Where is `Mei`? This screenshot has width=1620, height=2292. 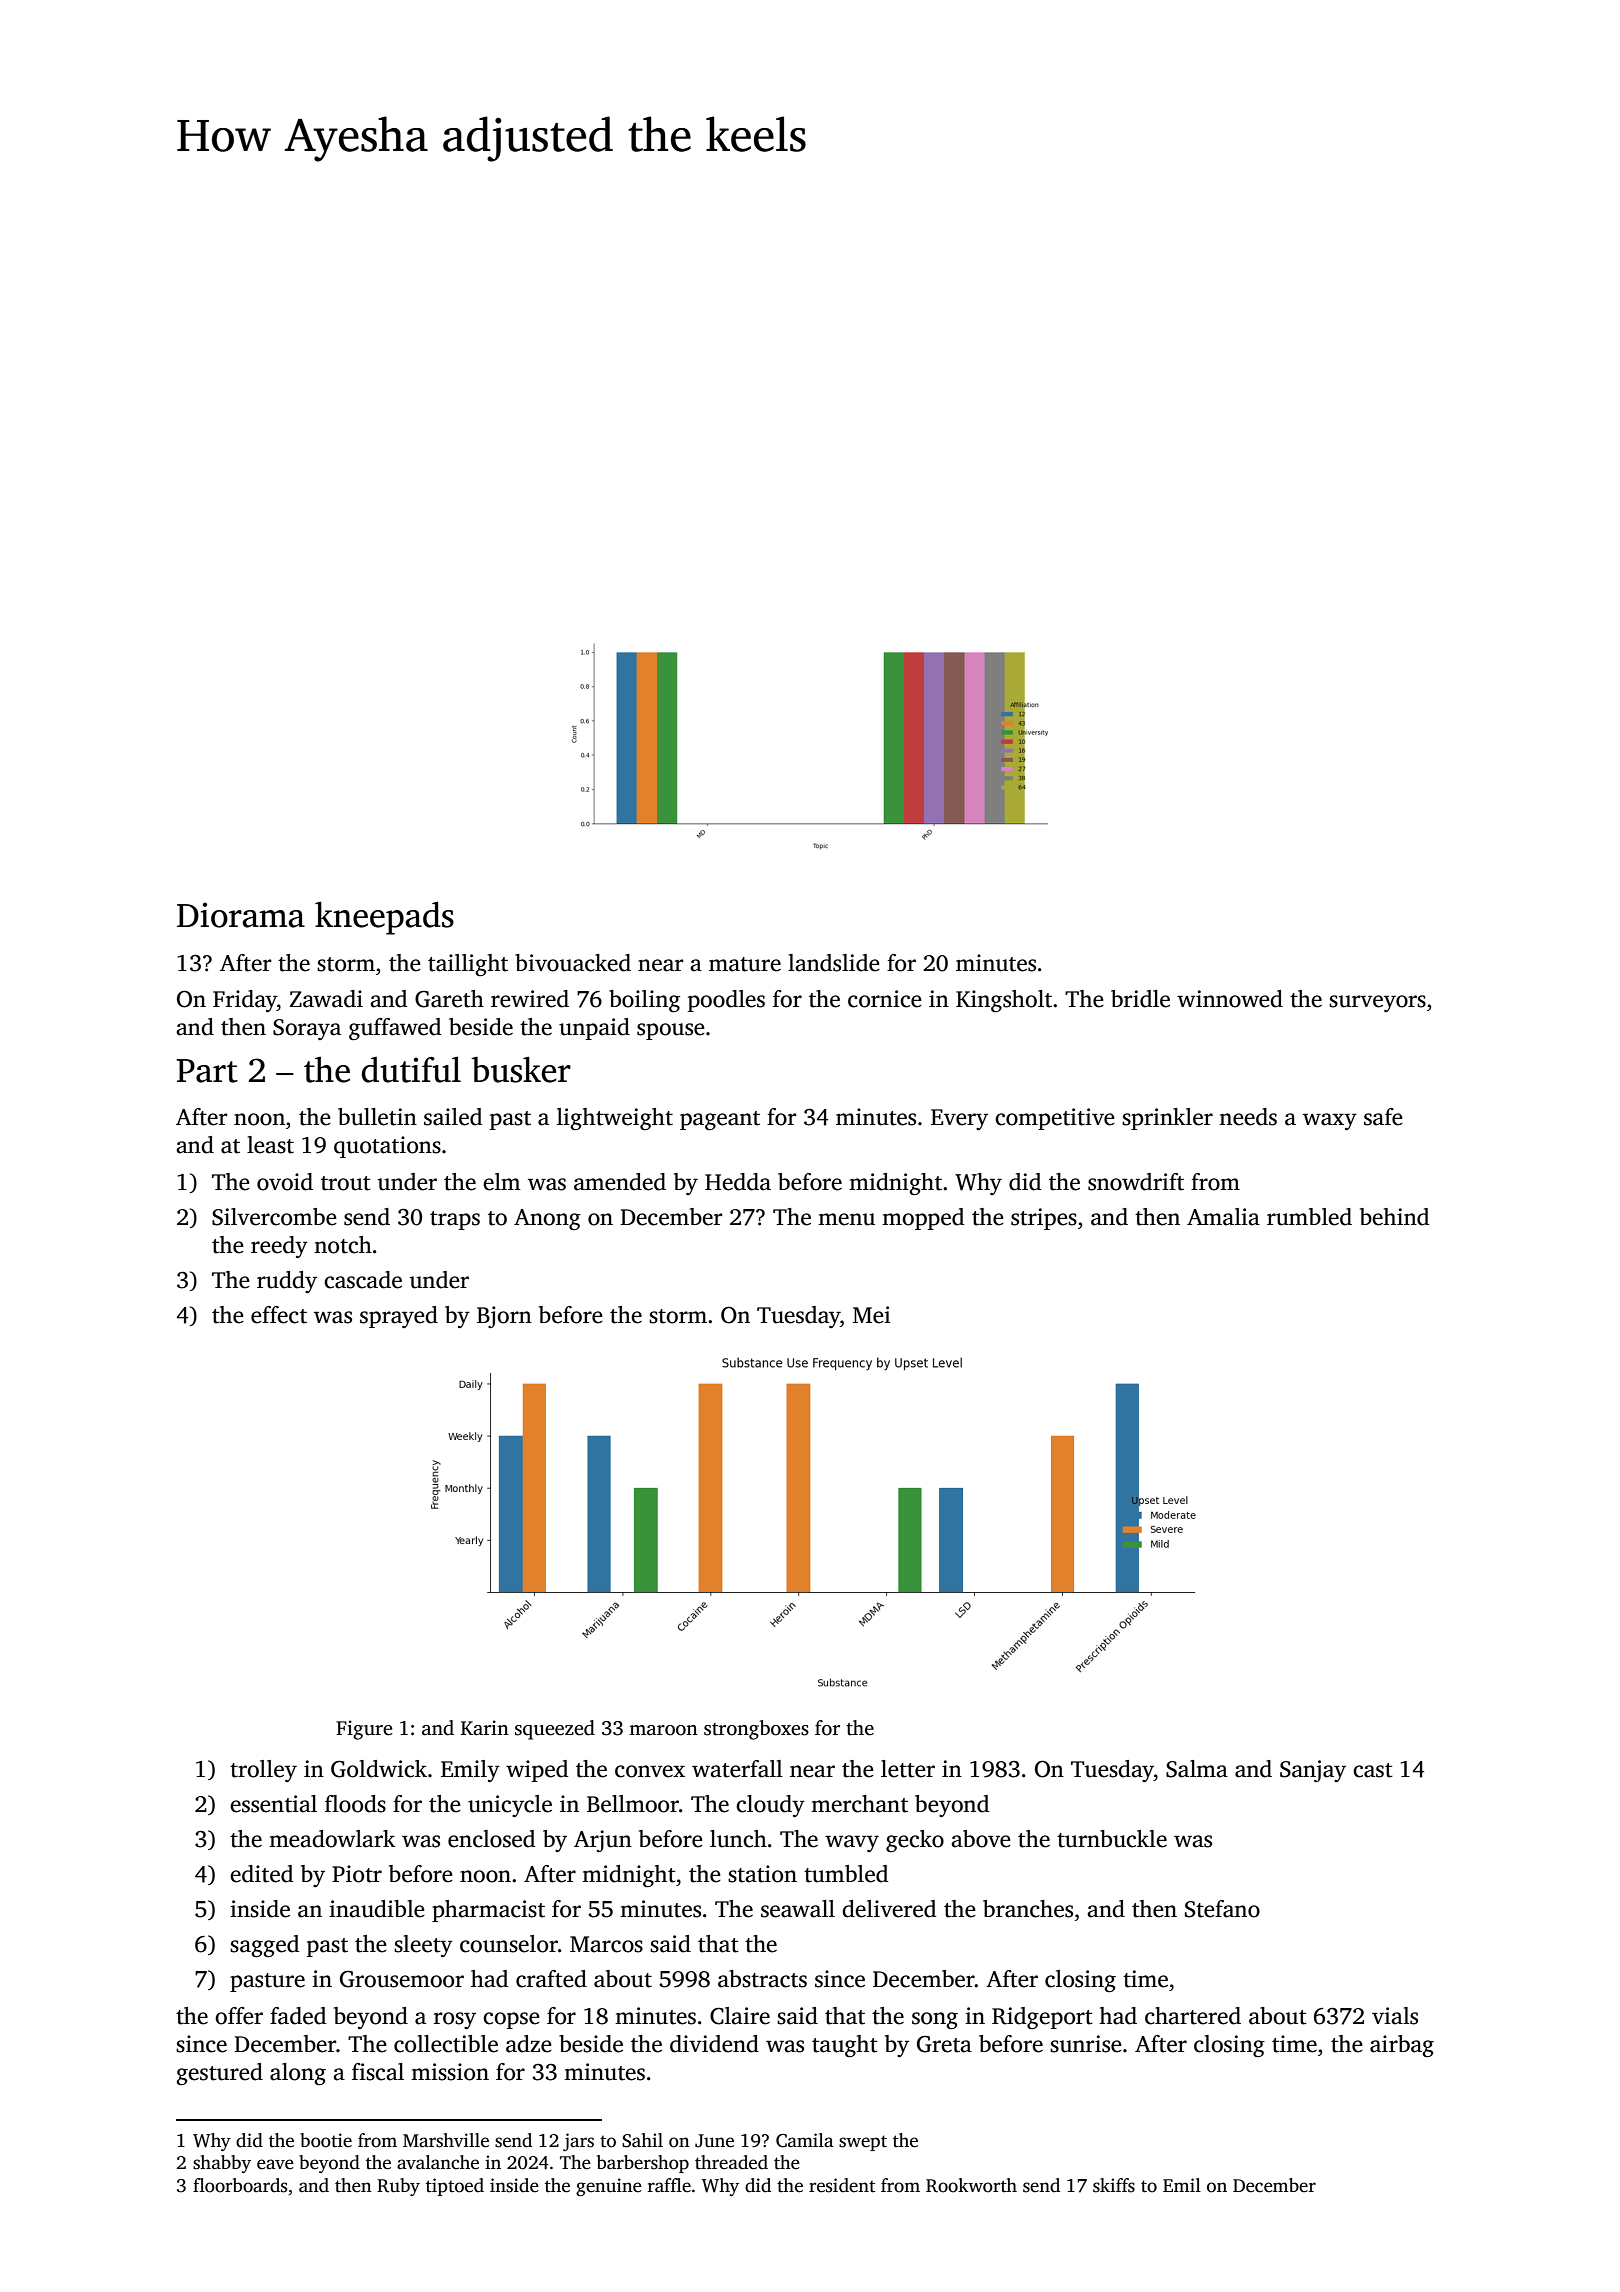
Mei is located at coordinates (872, 1315).
